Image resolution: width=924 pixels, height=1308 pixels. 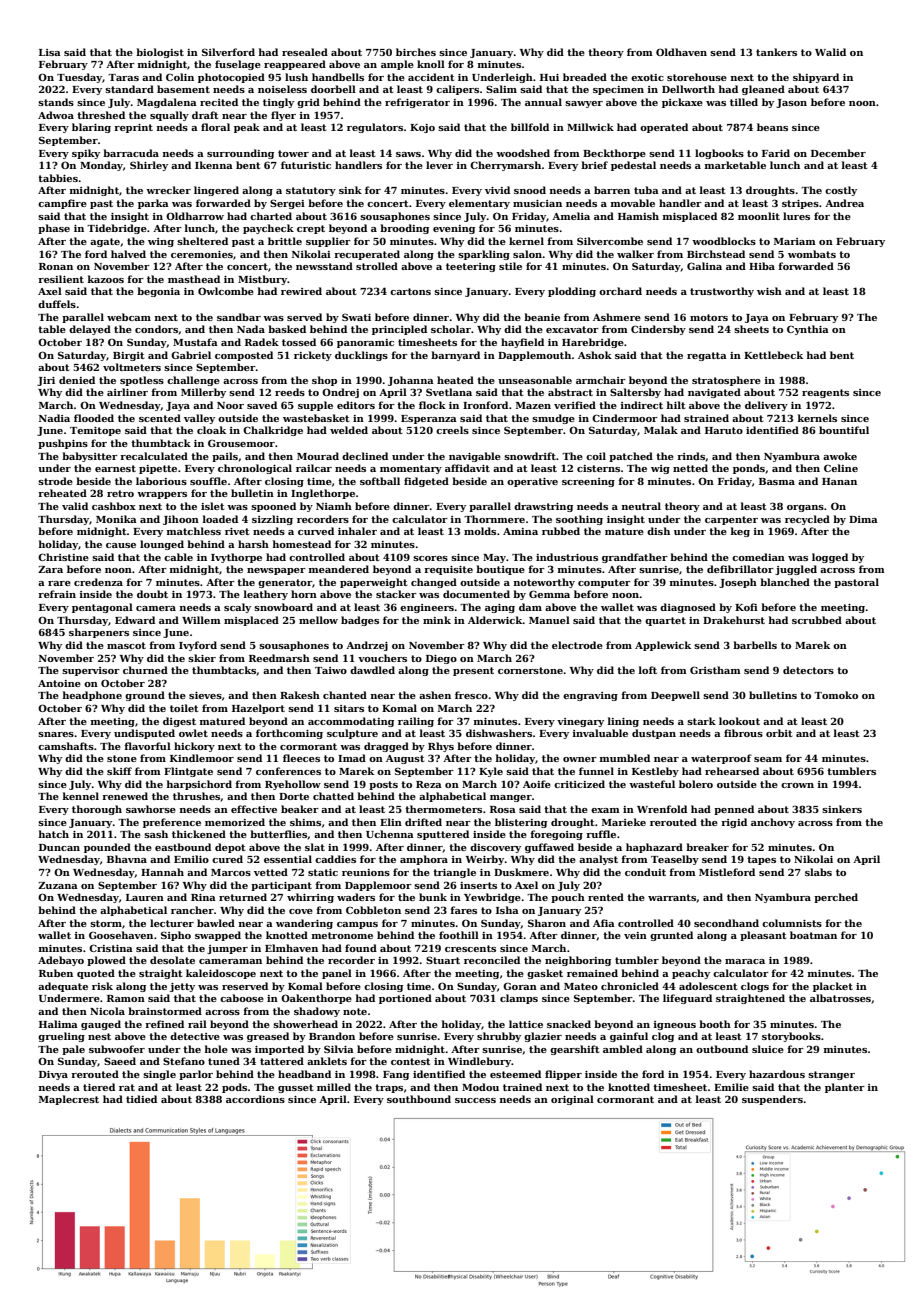 What do you see at coordinates (50, 52) in the image?
I see `Lisa` at bounding box center [50, 52].
